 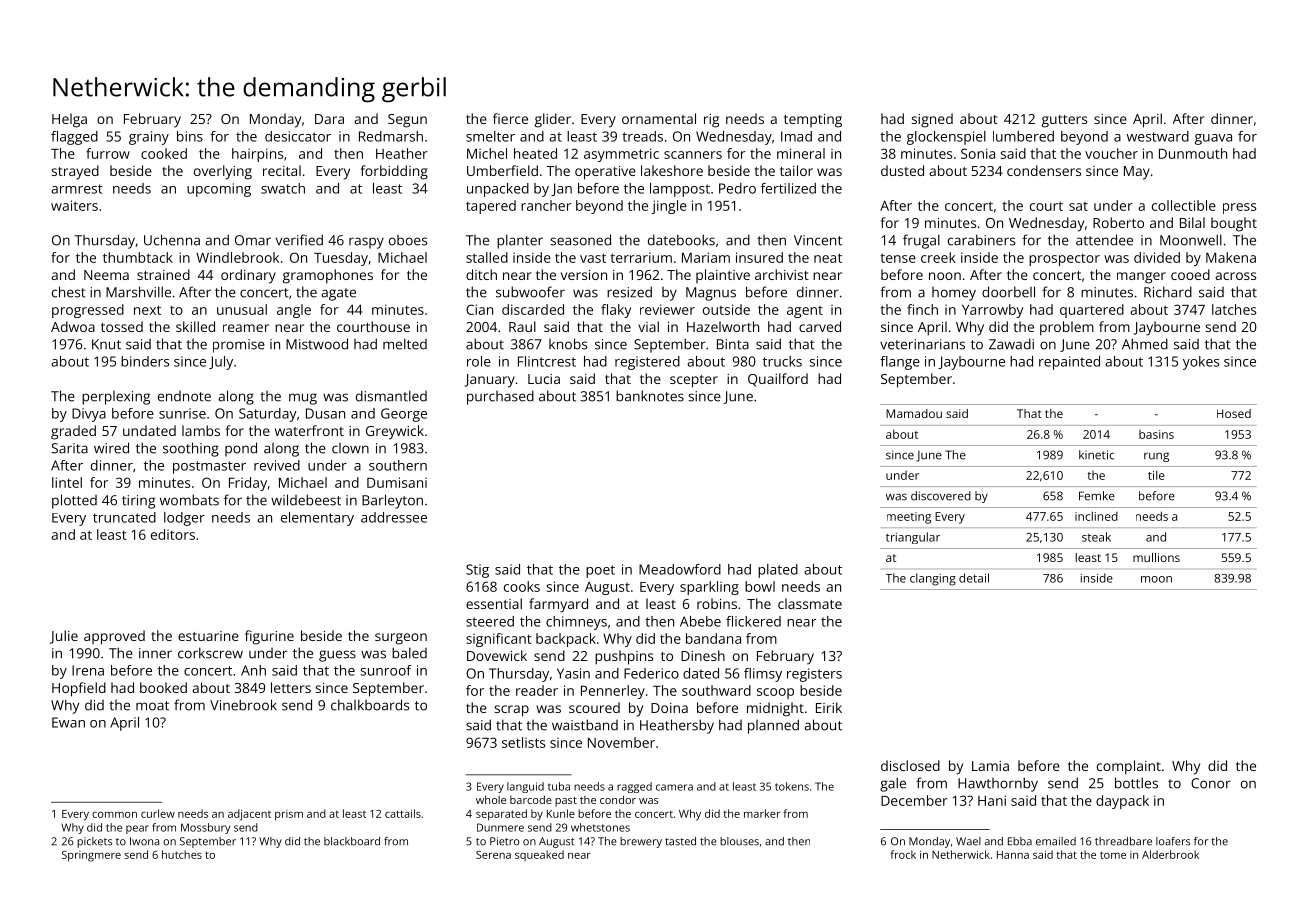 I want to click on pushpins, so click(x=624, y=657).
